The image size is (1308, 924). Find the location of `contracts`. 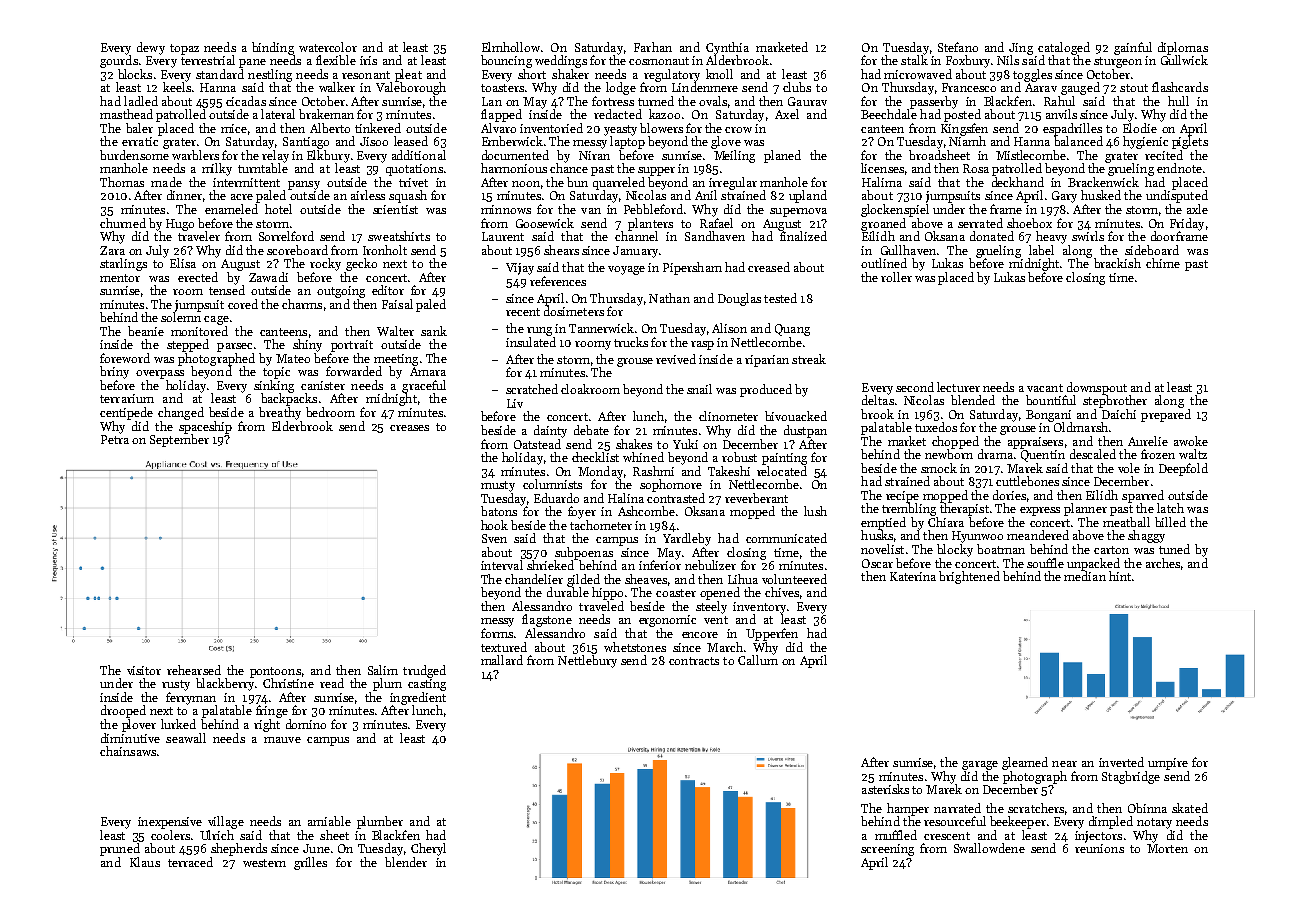

contracts is located at coordinates (694, 661).
